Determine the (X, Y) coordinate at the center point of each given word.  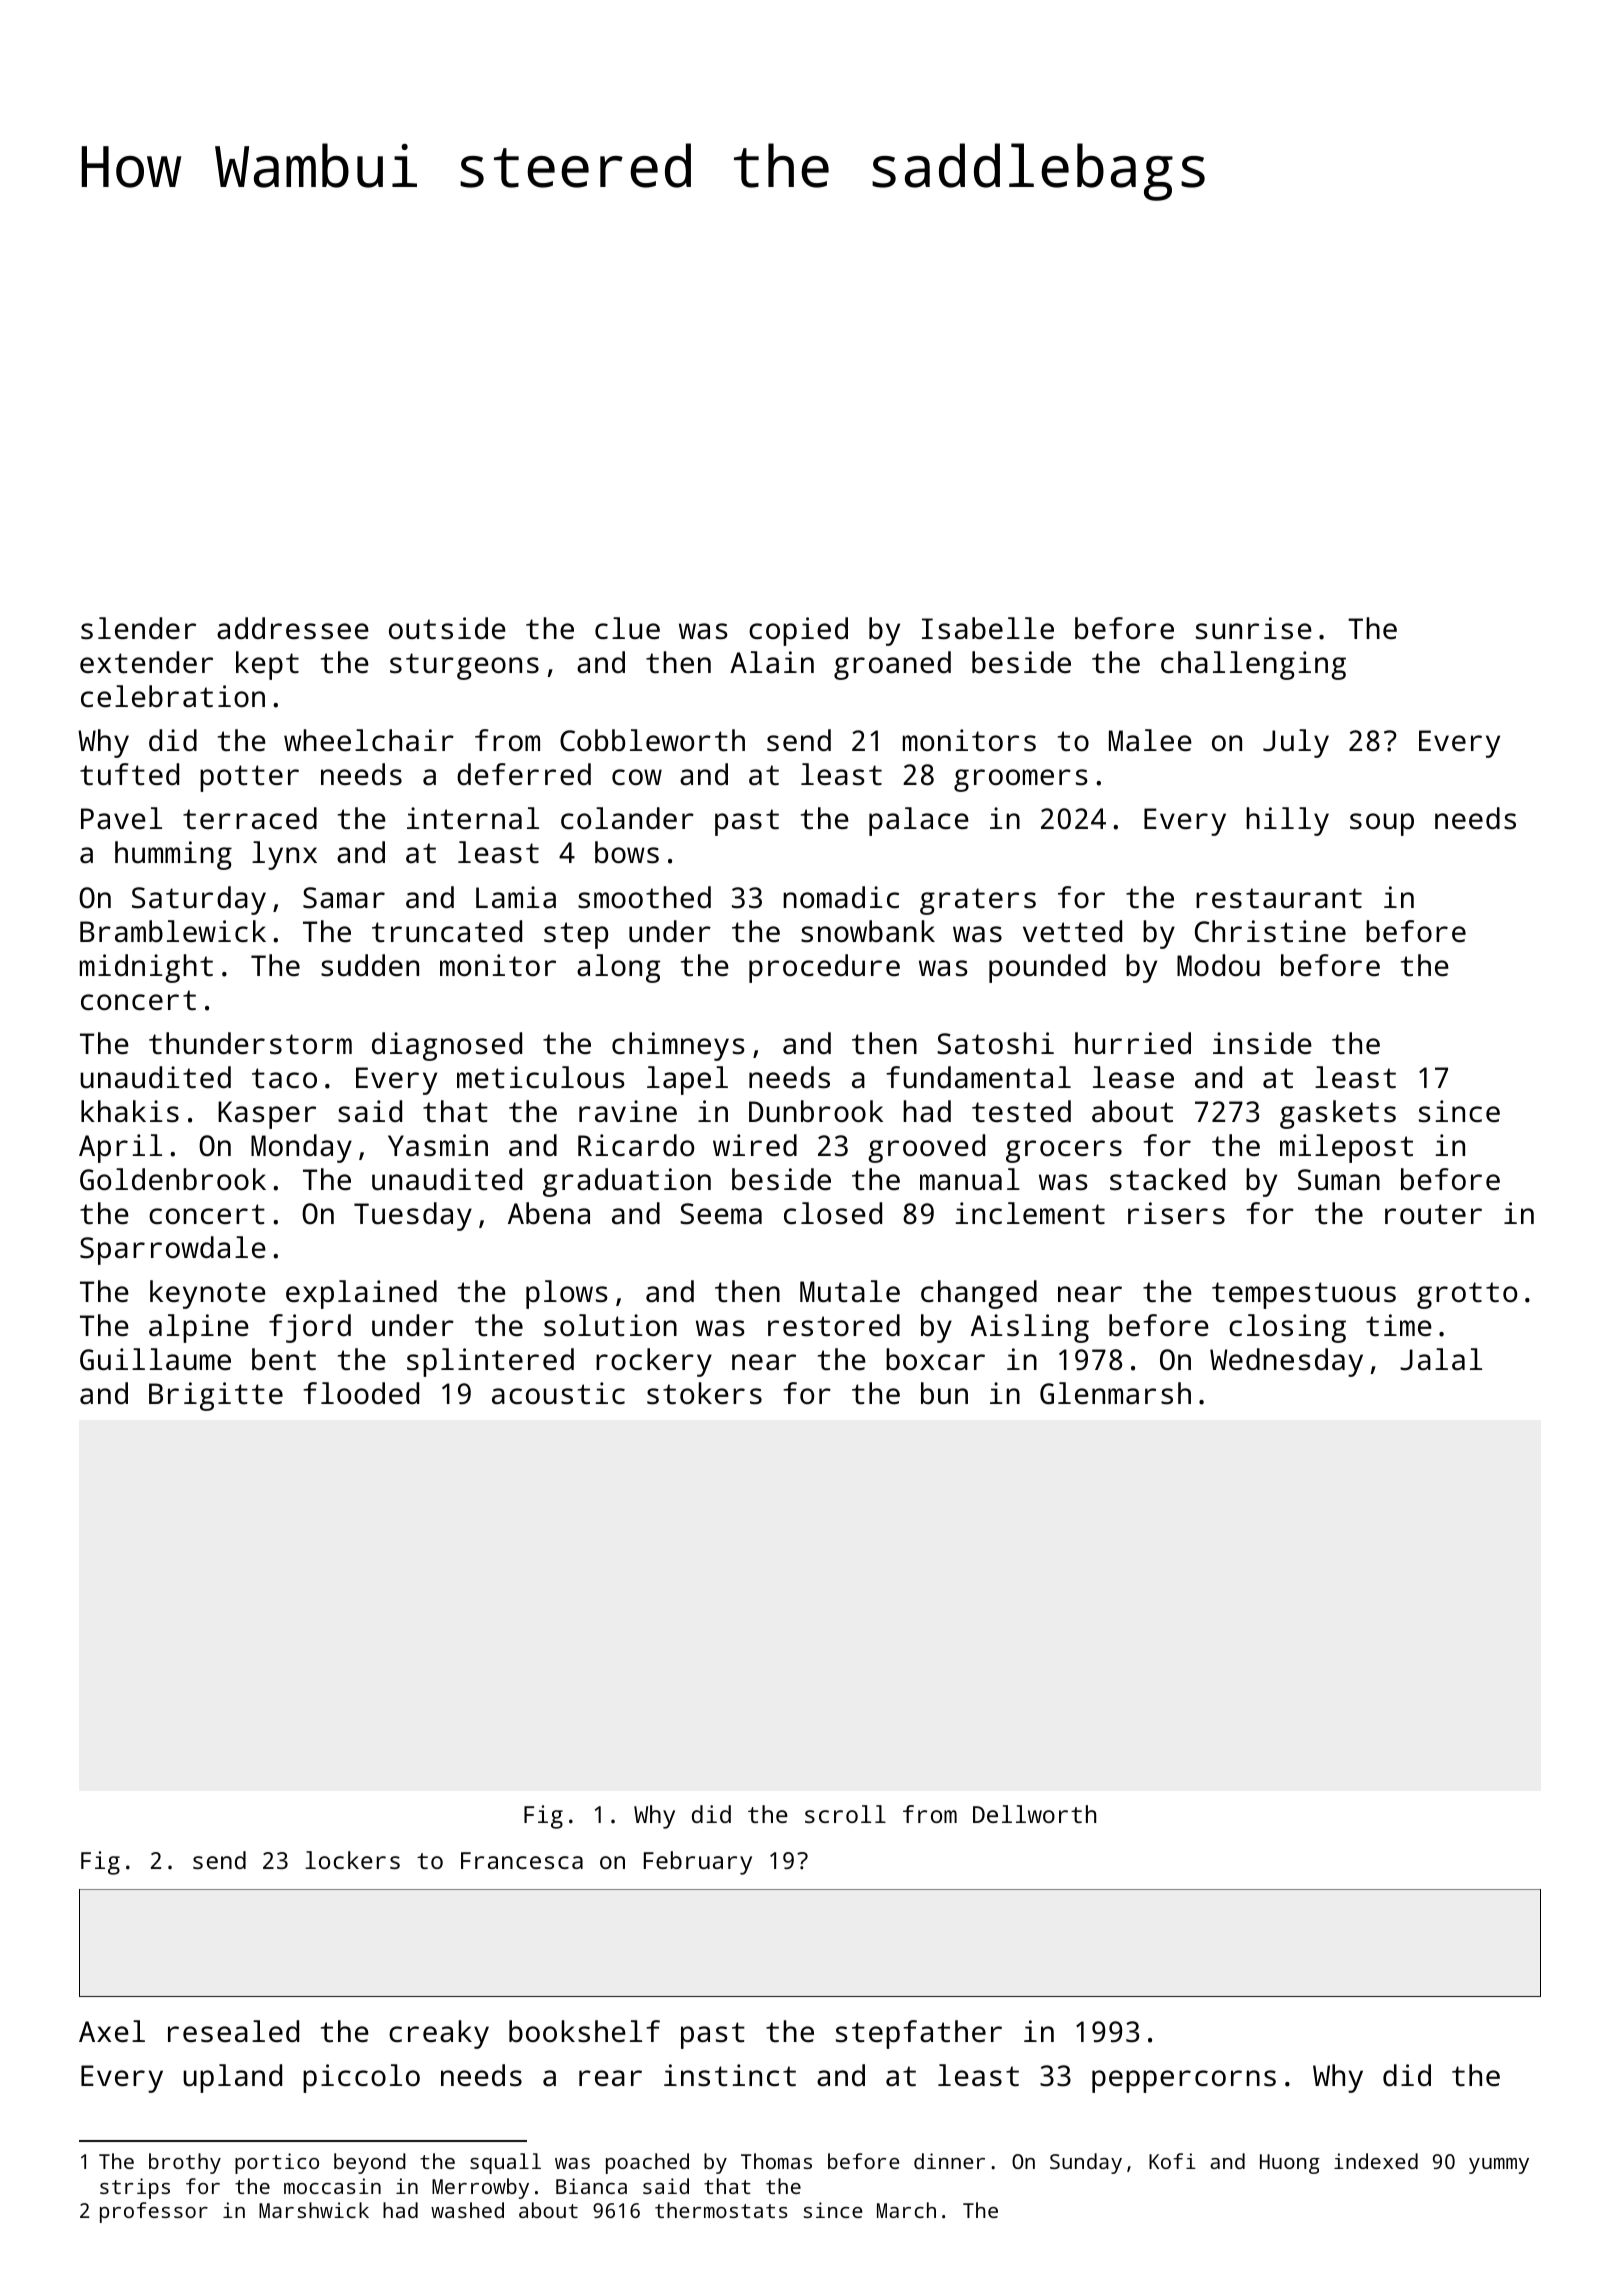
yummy (1499, 2166)
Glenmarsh (1115, 1393)
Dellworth (1034, 1814)
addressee (293, 628)
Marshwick (314, 2210)
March (906, 2210)
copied (798, 631)
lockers (352, 1860)
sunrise (1254, 628)
